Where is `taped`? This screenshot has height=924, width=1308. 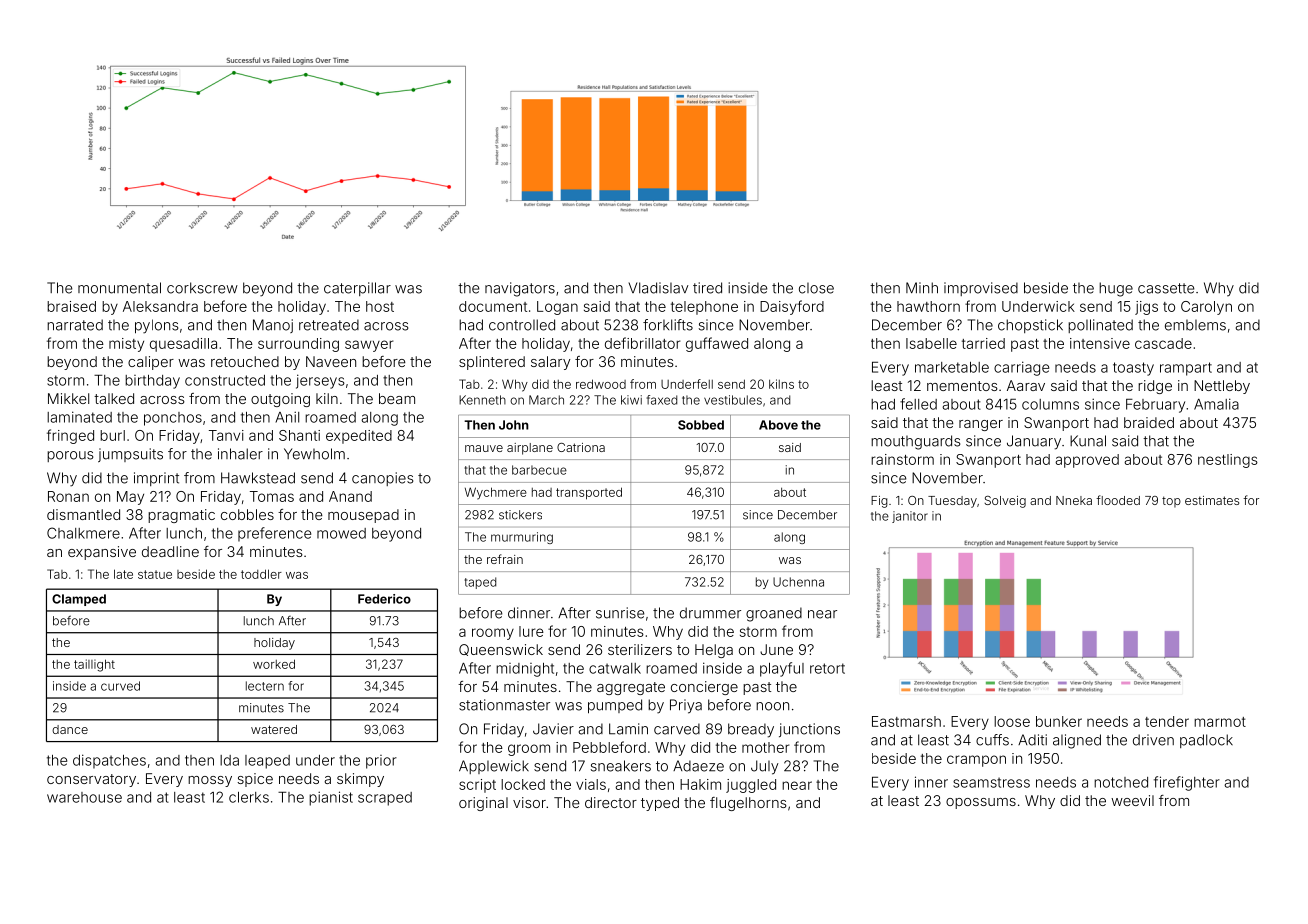
taped is located at coordinates (480, 583).
